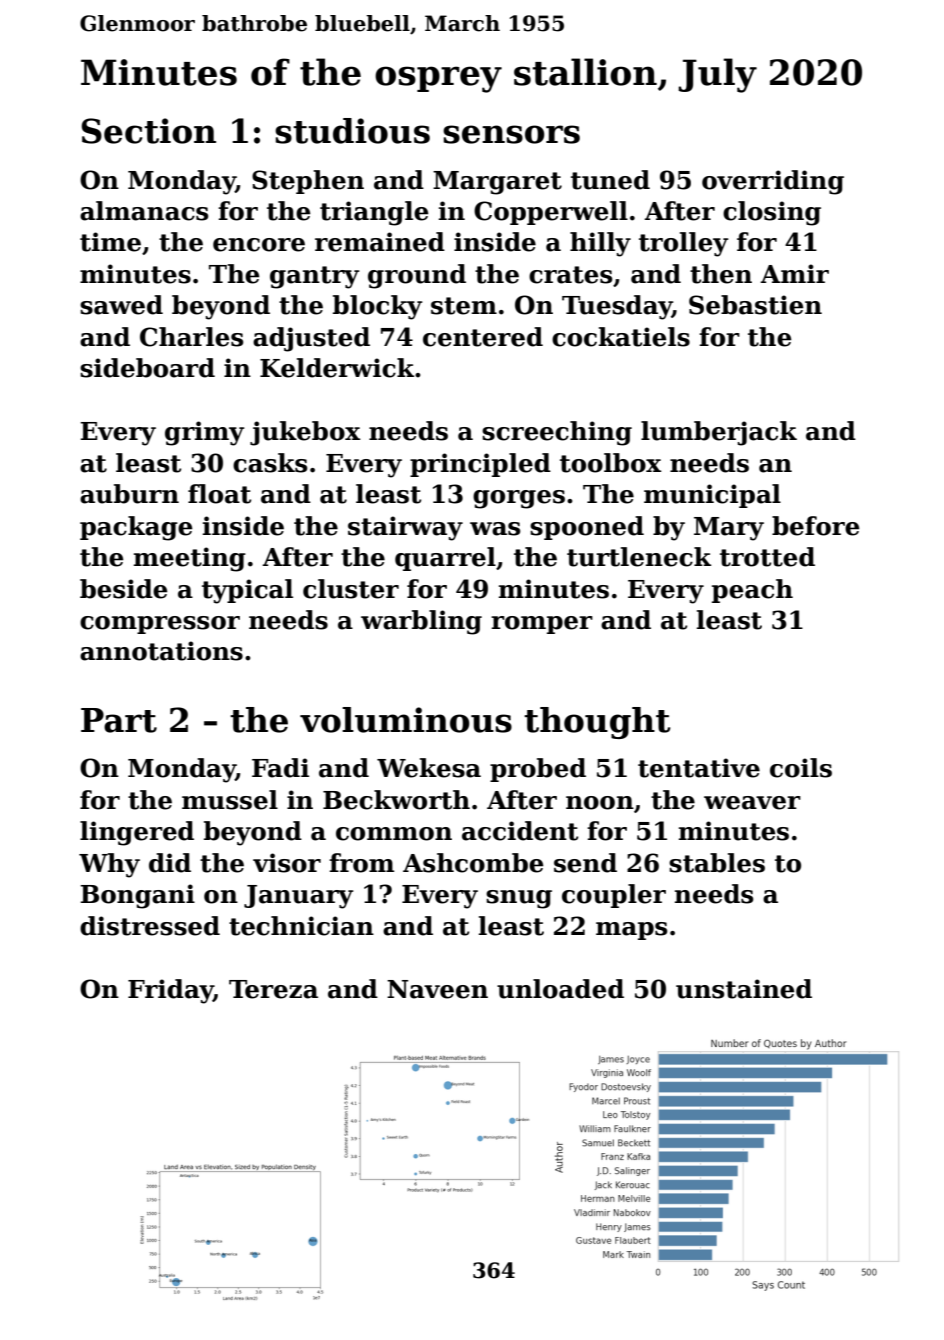  Describe the element at coordinates (542, 625) in the screenshot. I see `romper` at that location.
